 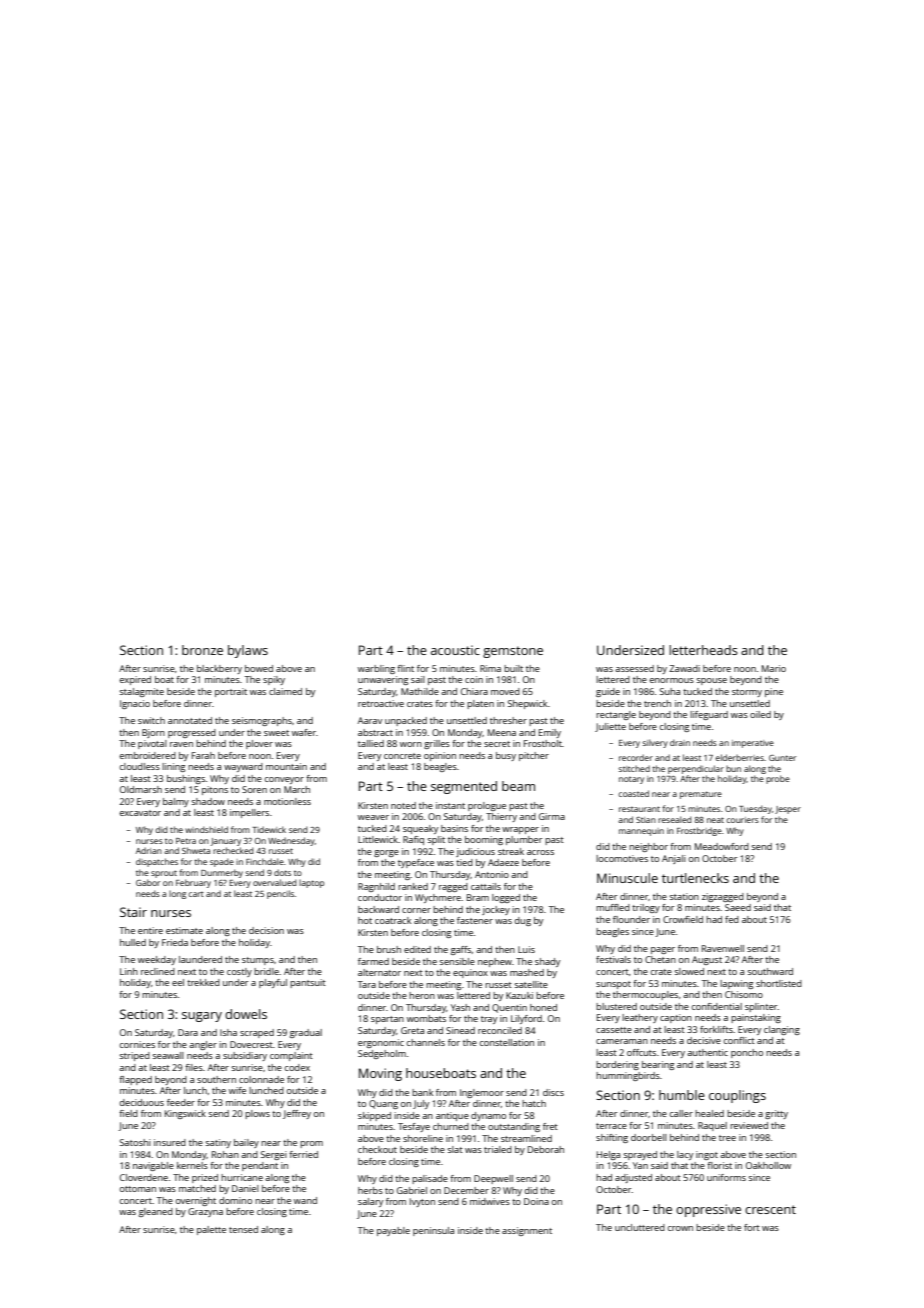 What do you see at coordinates (470, 973) in the page?
I see `equinox` at bounding box center [470, 973].
